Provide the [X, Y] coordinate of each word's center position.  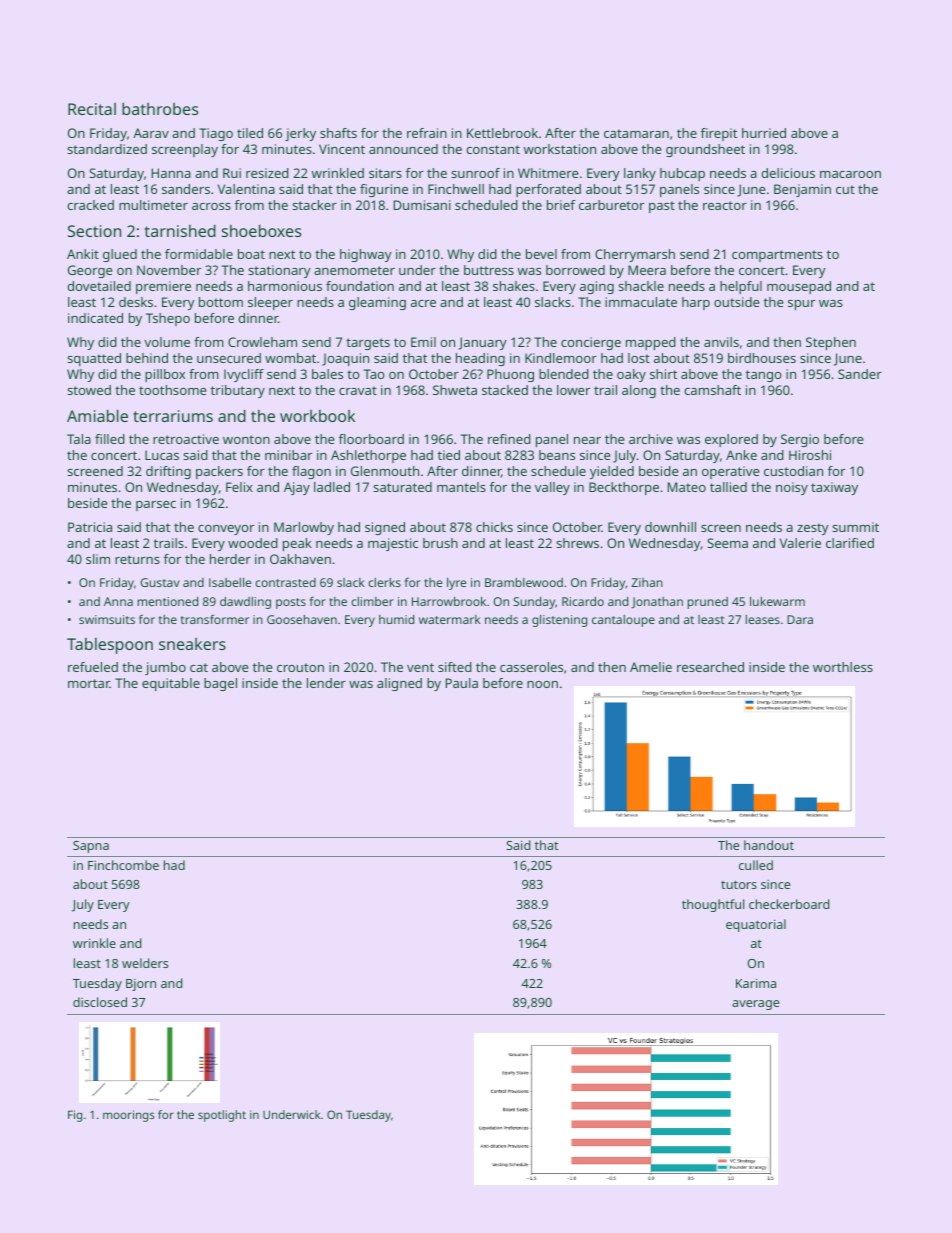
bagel [220, 684]
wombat [290, 358]
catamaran [636, 133]
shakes [514, 286]
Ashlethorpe [368, 456]
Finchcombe [123, 865]
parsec [156, 506]
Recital [92, 109]
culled [756, 865]
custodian [793, 471]
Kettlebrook [502, 133]
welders [145, 963]
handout [769, 845]
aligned [399, 684]
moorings [128, 1116]
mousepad [799, 287]
